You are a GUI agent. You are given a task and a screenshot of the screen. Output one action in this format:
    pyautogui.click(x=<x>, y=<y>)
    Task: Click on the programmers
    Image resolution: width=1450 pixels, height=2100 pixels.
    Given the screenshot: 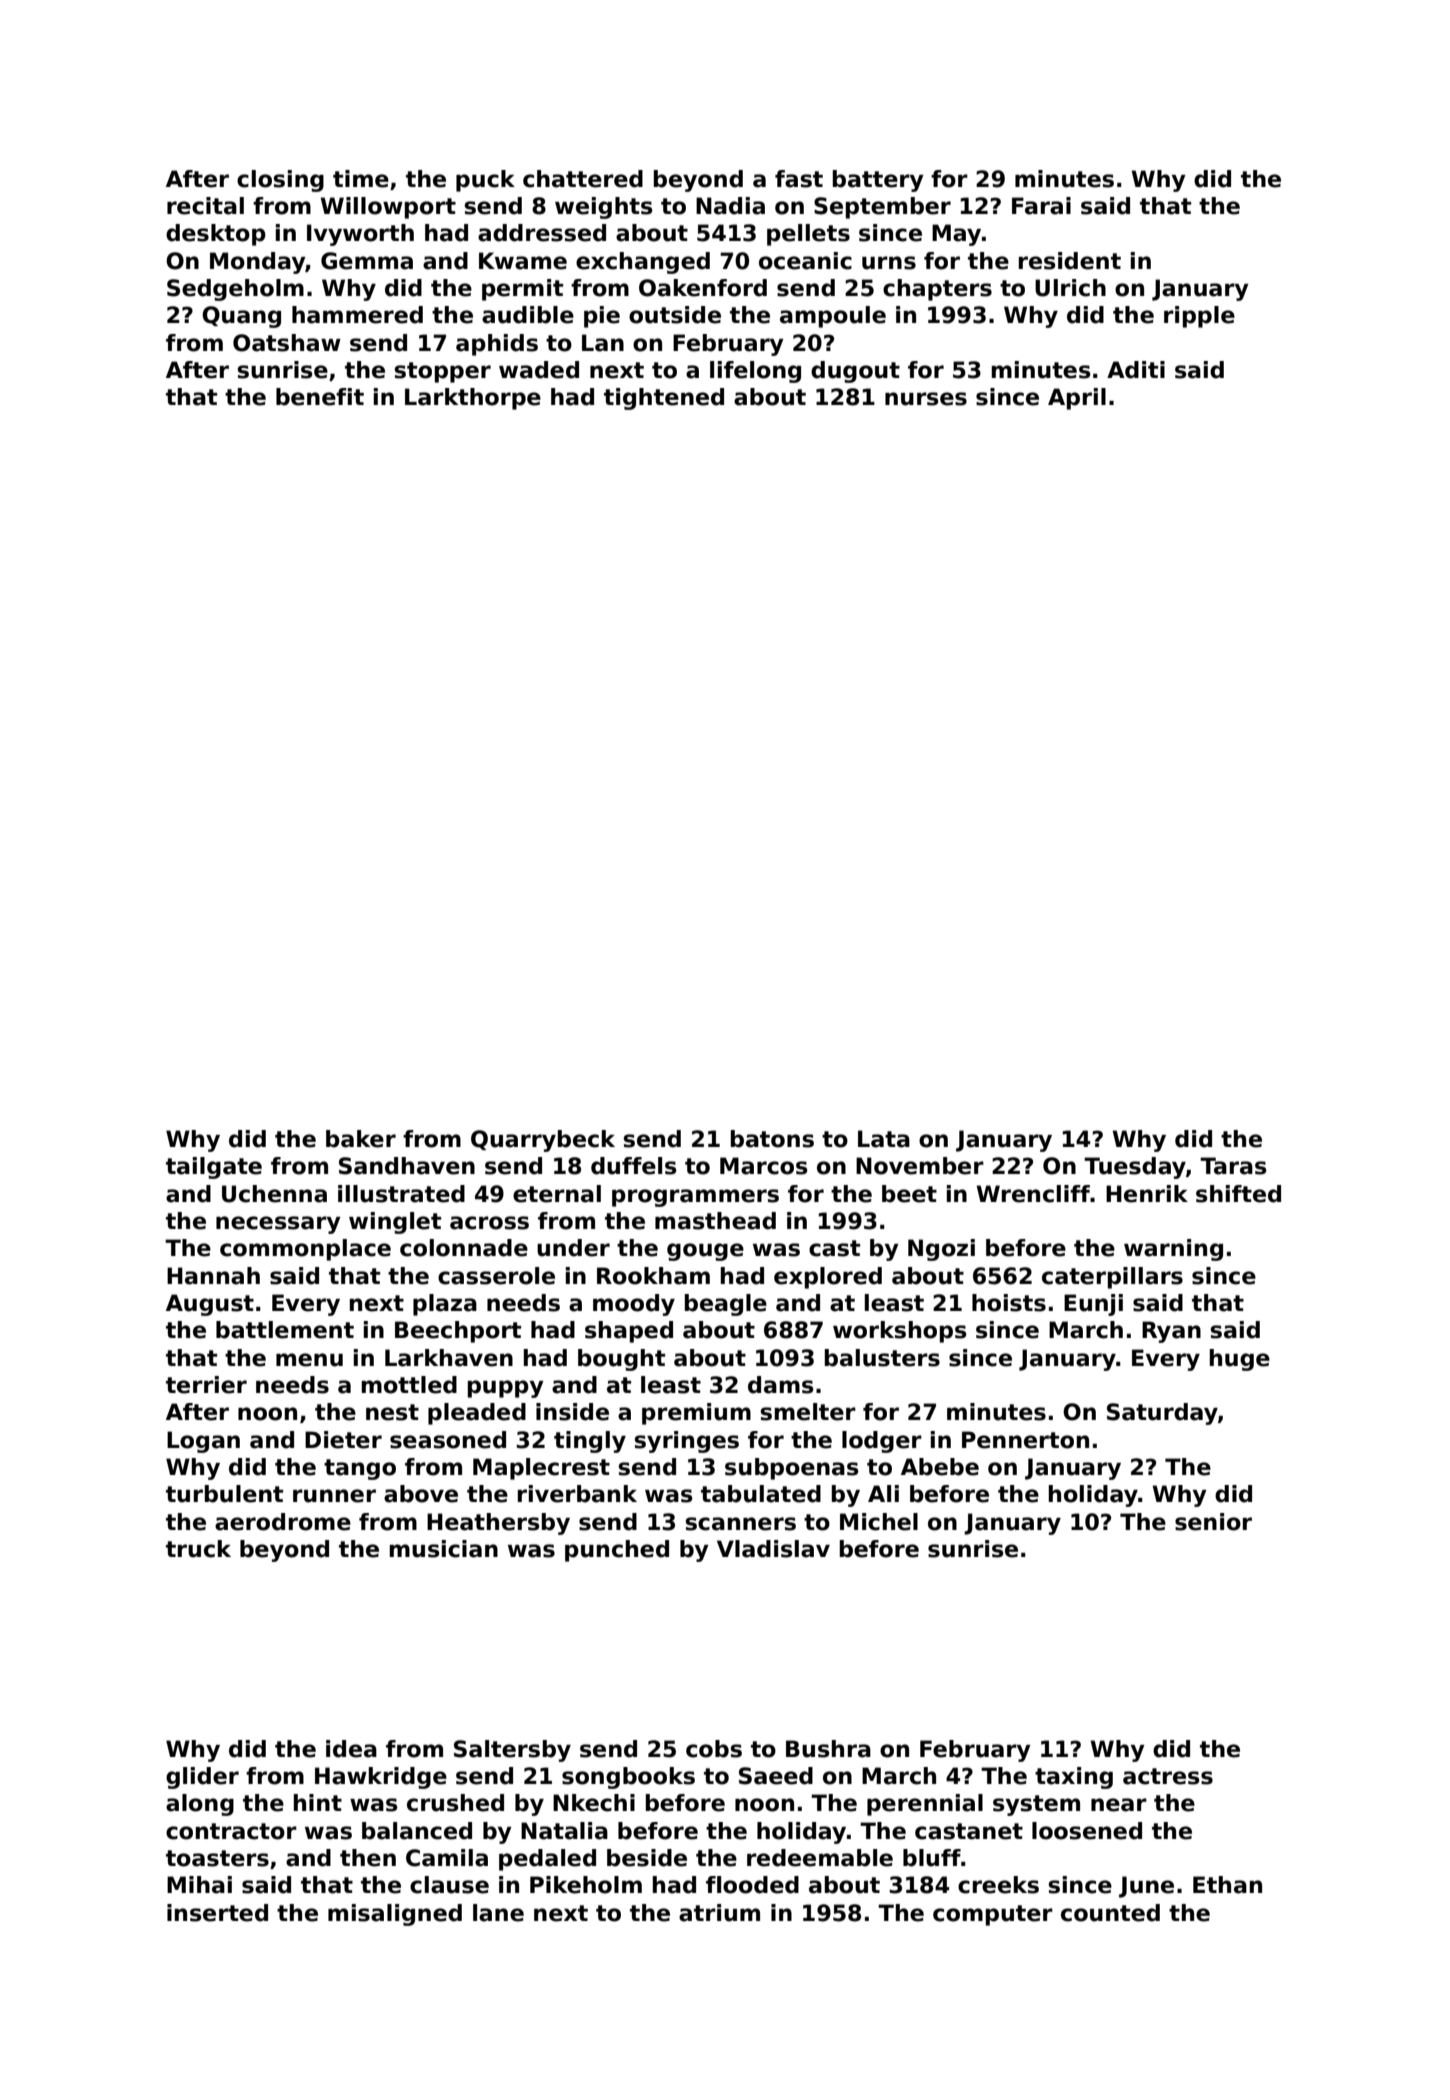 What is the action you would take?
    pyautogui.click(x=695, y=1198)
